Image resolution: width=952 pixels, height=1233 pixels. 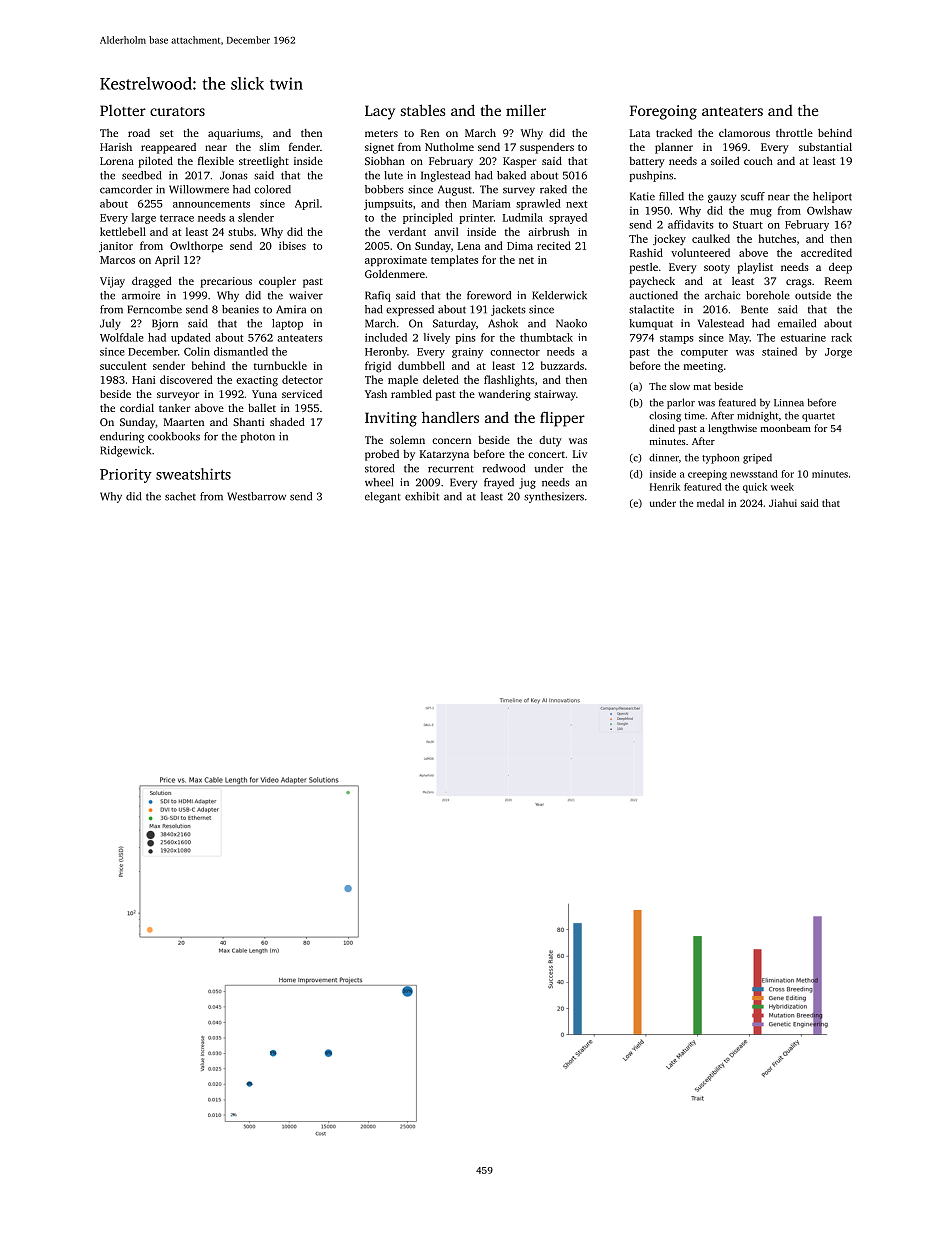 I want to click on slow, so click(x=680, y=386).
